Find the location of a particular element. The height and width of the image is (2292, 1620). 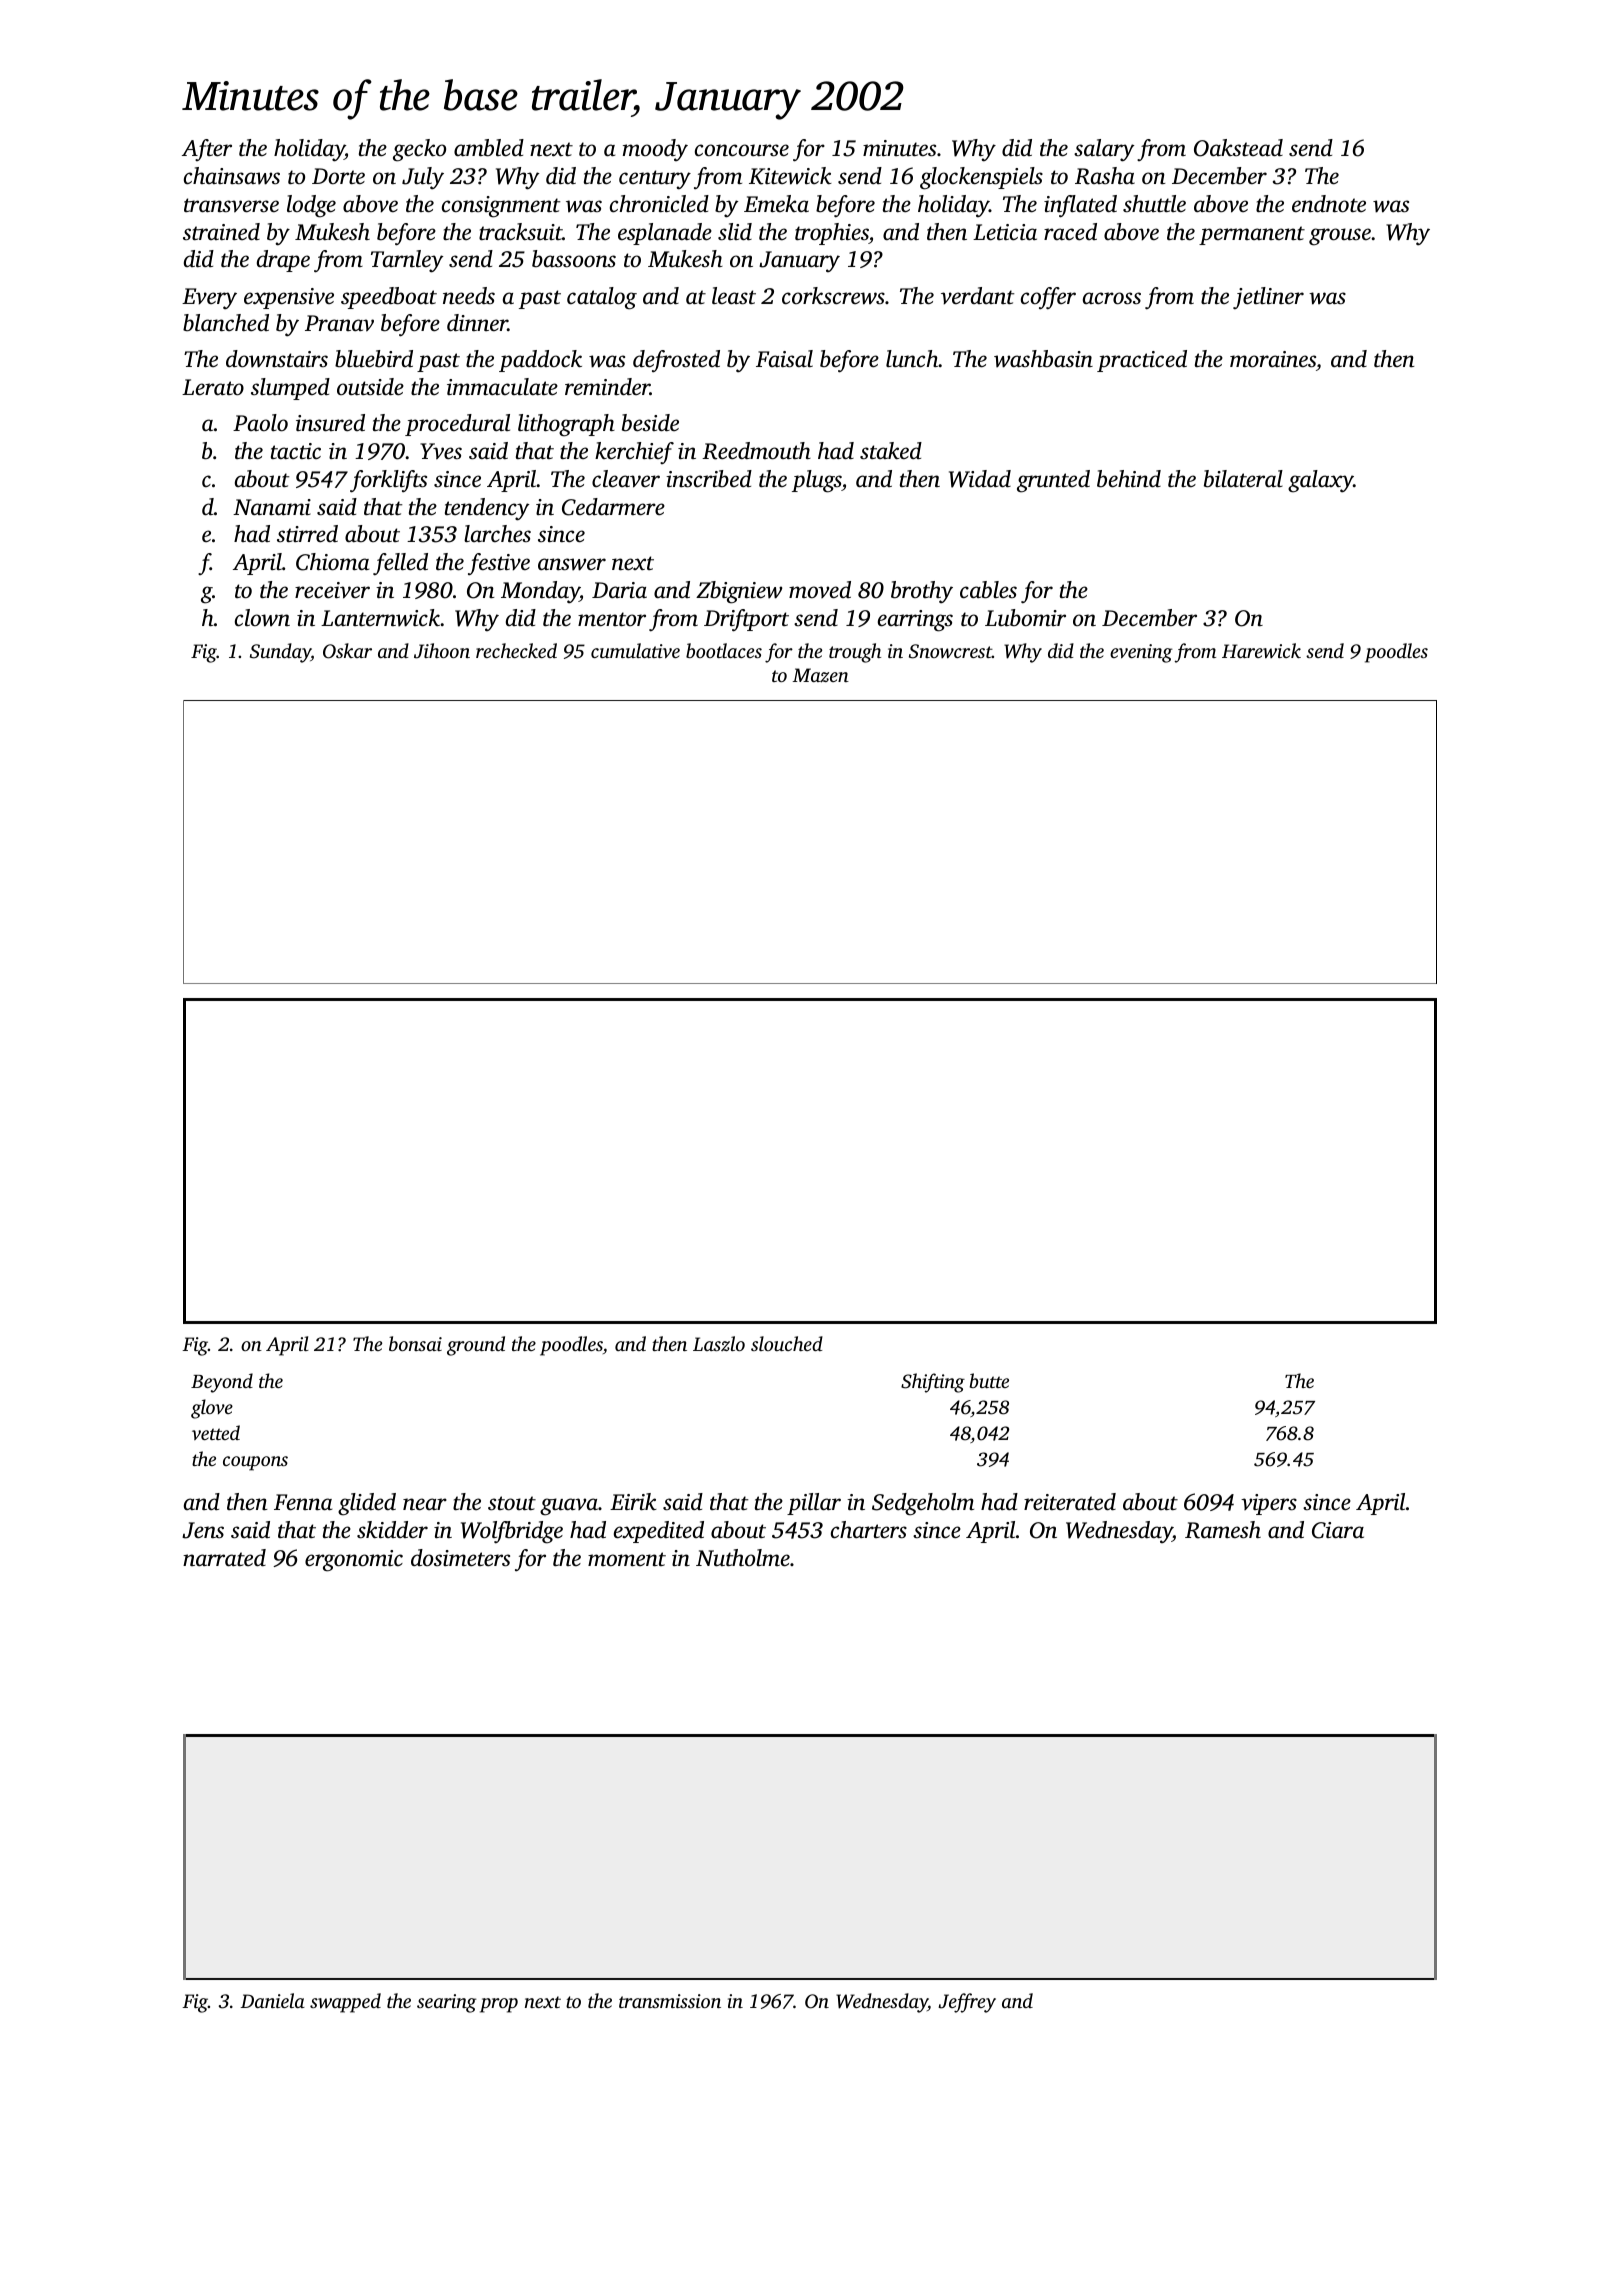

concourse is located at coordinates (742, 150).
